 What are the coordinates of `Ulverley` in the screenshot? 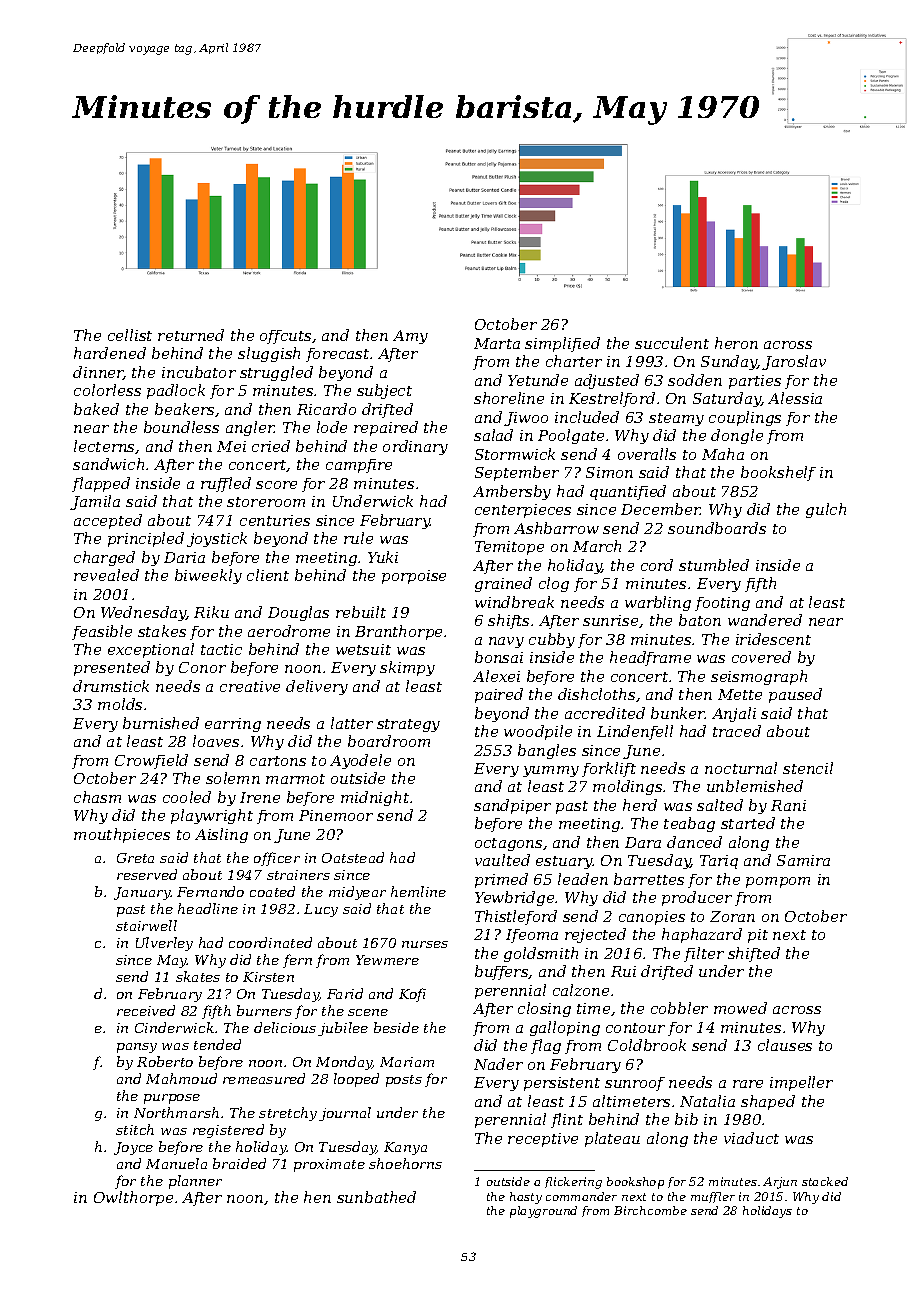 It's located at (164, 944).
